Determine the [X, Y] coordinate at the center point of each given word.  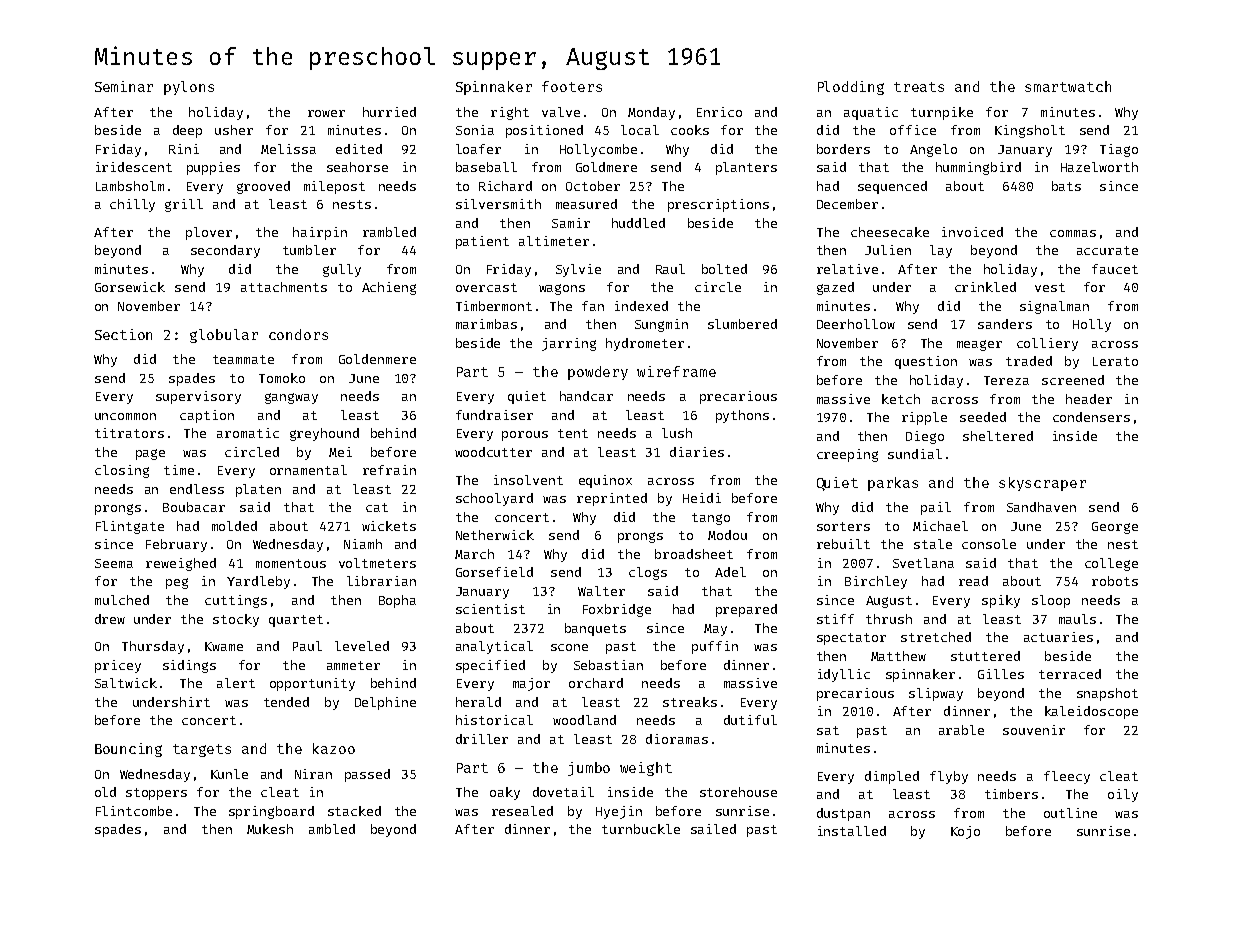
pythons [742, 416]
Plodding [851, 88]
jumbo [589, 769]
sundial [915, 454]
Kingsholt [1030, 131]
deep [187, 131]
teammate [243, 359]
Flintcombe [134, 811]
